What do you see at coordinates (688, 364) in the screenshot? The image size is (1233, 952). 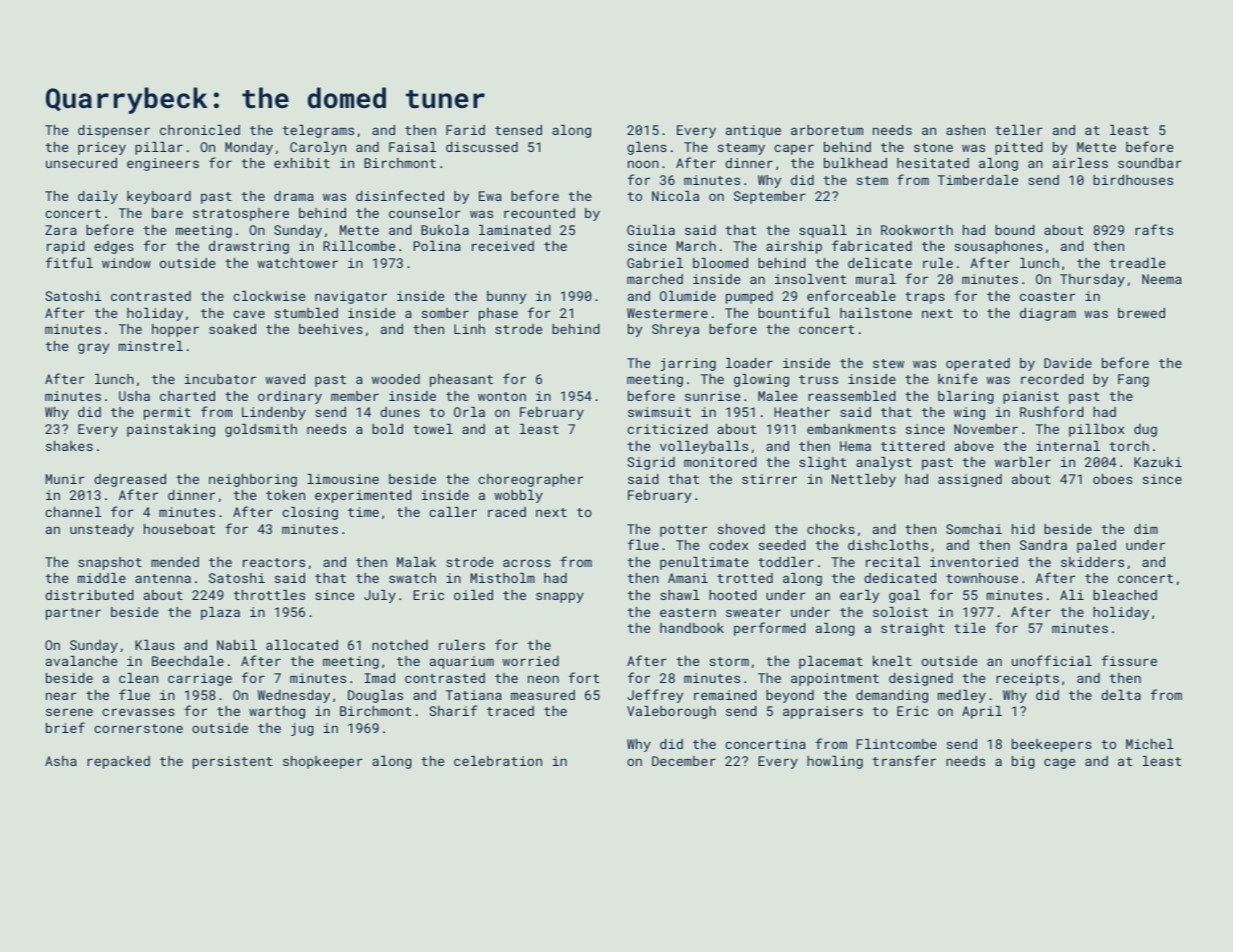 I see `jarring` at bounding box center [688, 364].
